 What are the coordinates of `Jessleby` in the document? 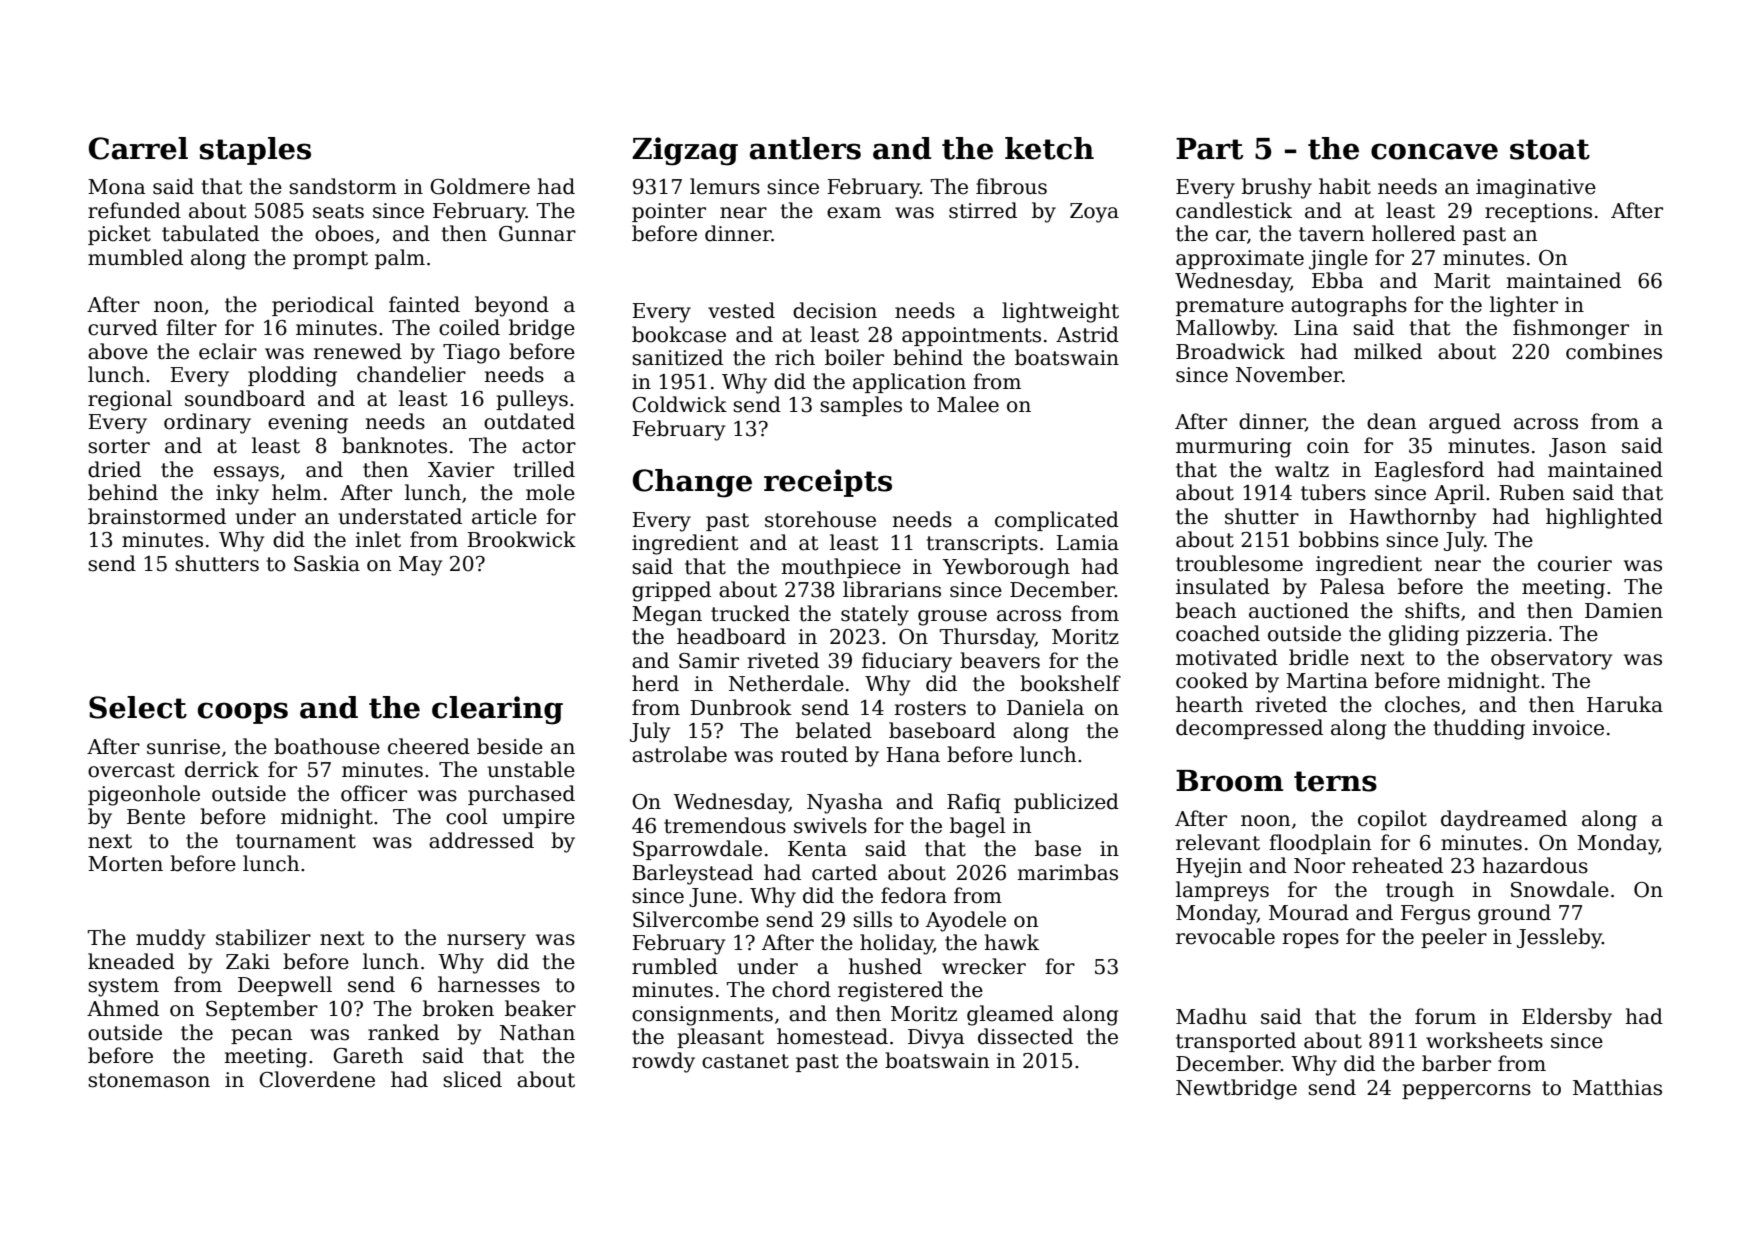 It's located at (1559, 938).
